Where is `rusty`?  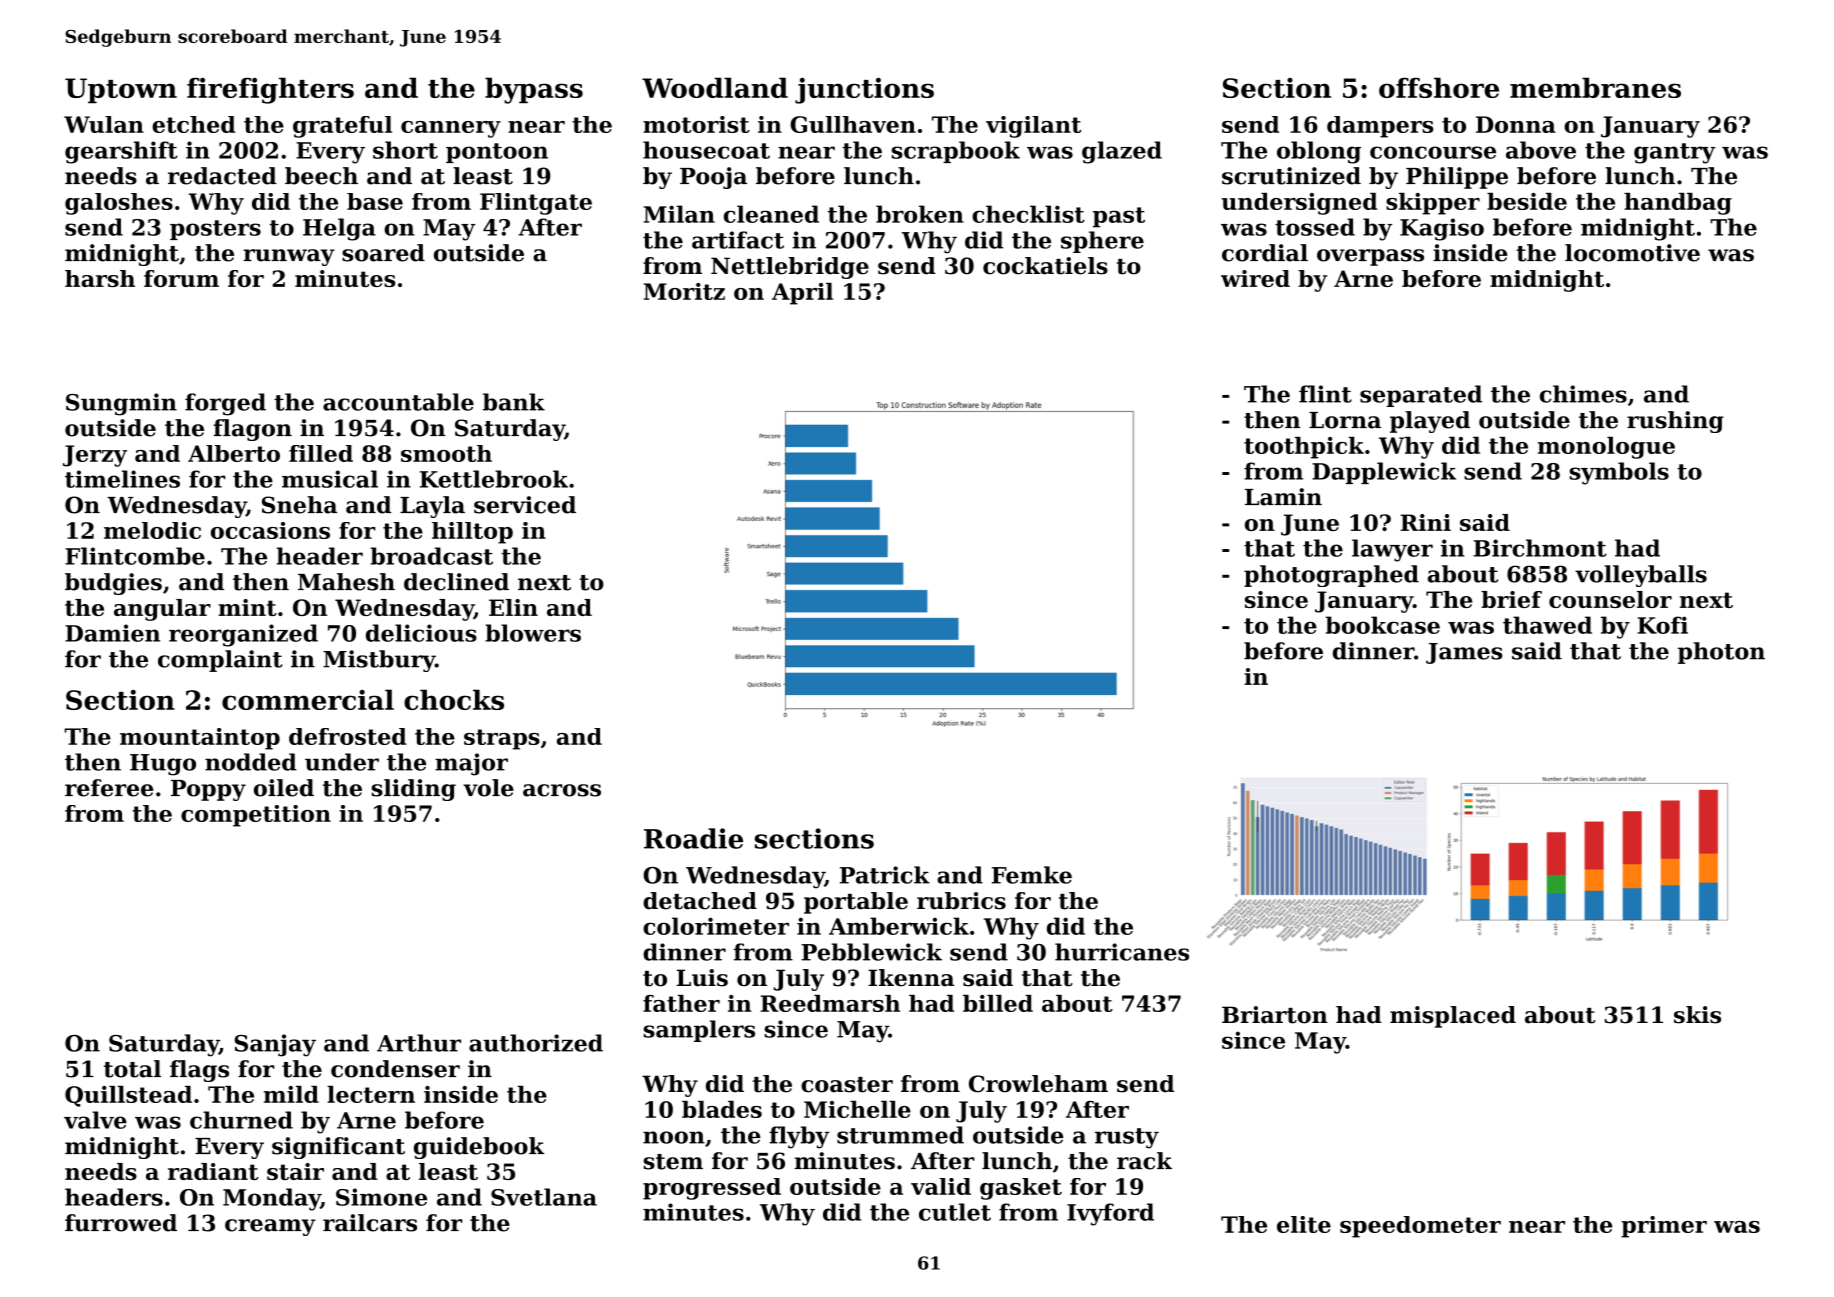 rusty is located at coordinates (1127, 1138).
